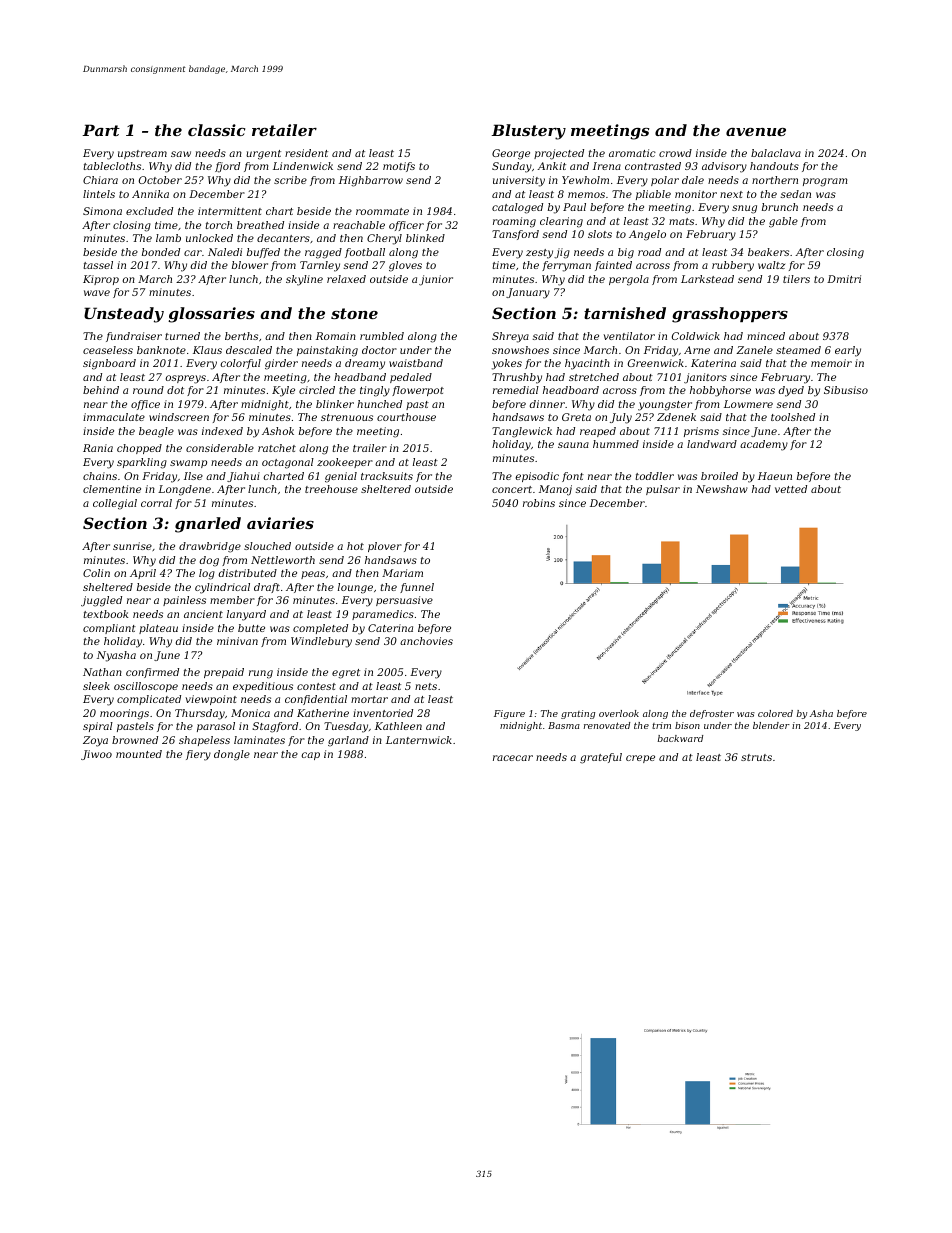 This document has height=1233, width=952. What do you see at coordinates (562, 253) in the document?
I see `jig` at bounding box center [562, 253].
